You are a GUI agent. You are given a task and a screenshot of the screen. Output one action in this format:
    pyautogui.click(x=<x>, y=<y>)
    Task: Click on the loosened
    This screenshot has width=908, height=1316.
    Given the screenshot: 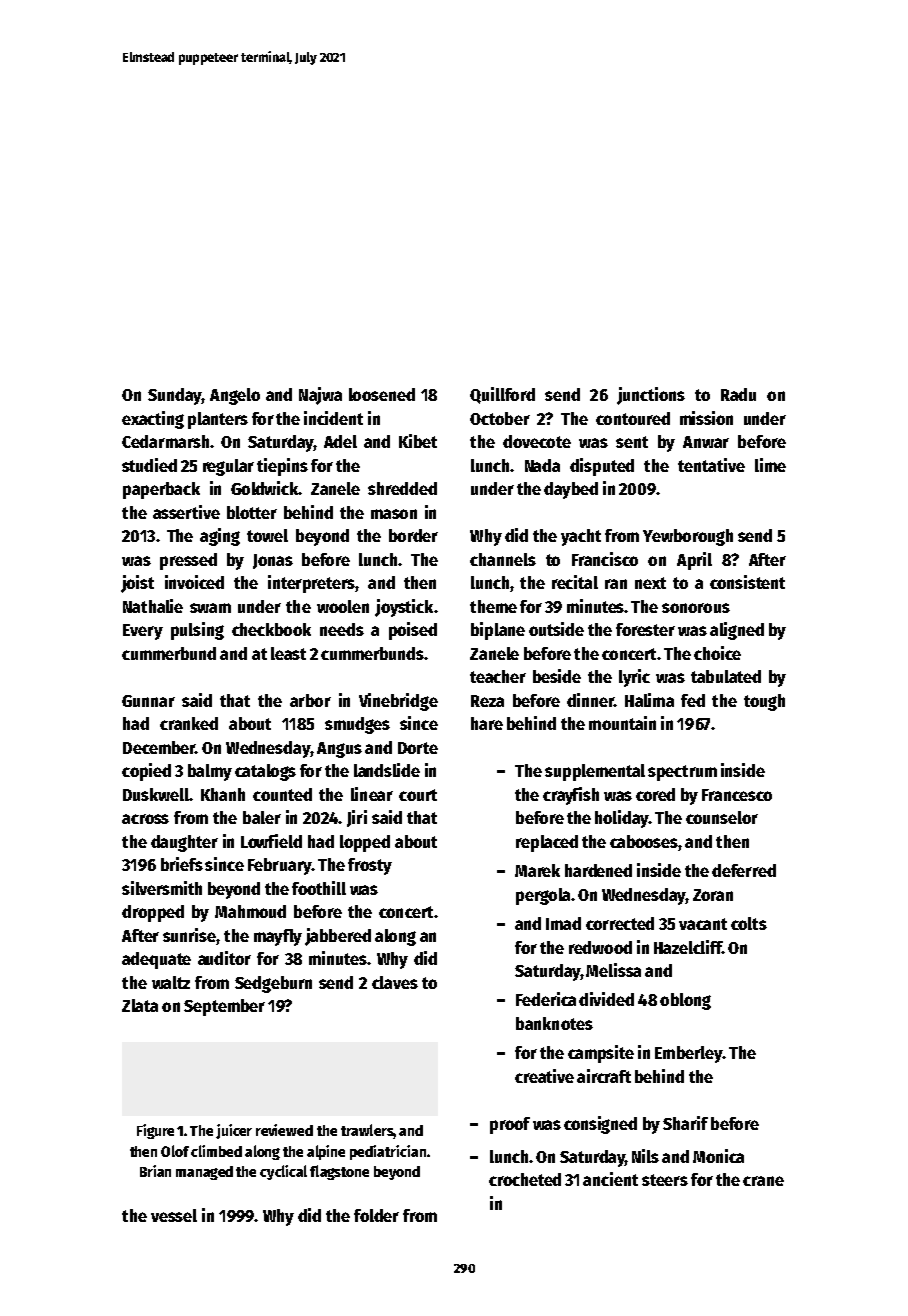 What is the action you would take?
    pyautogui.click(x=382, y=394)
